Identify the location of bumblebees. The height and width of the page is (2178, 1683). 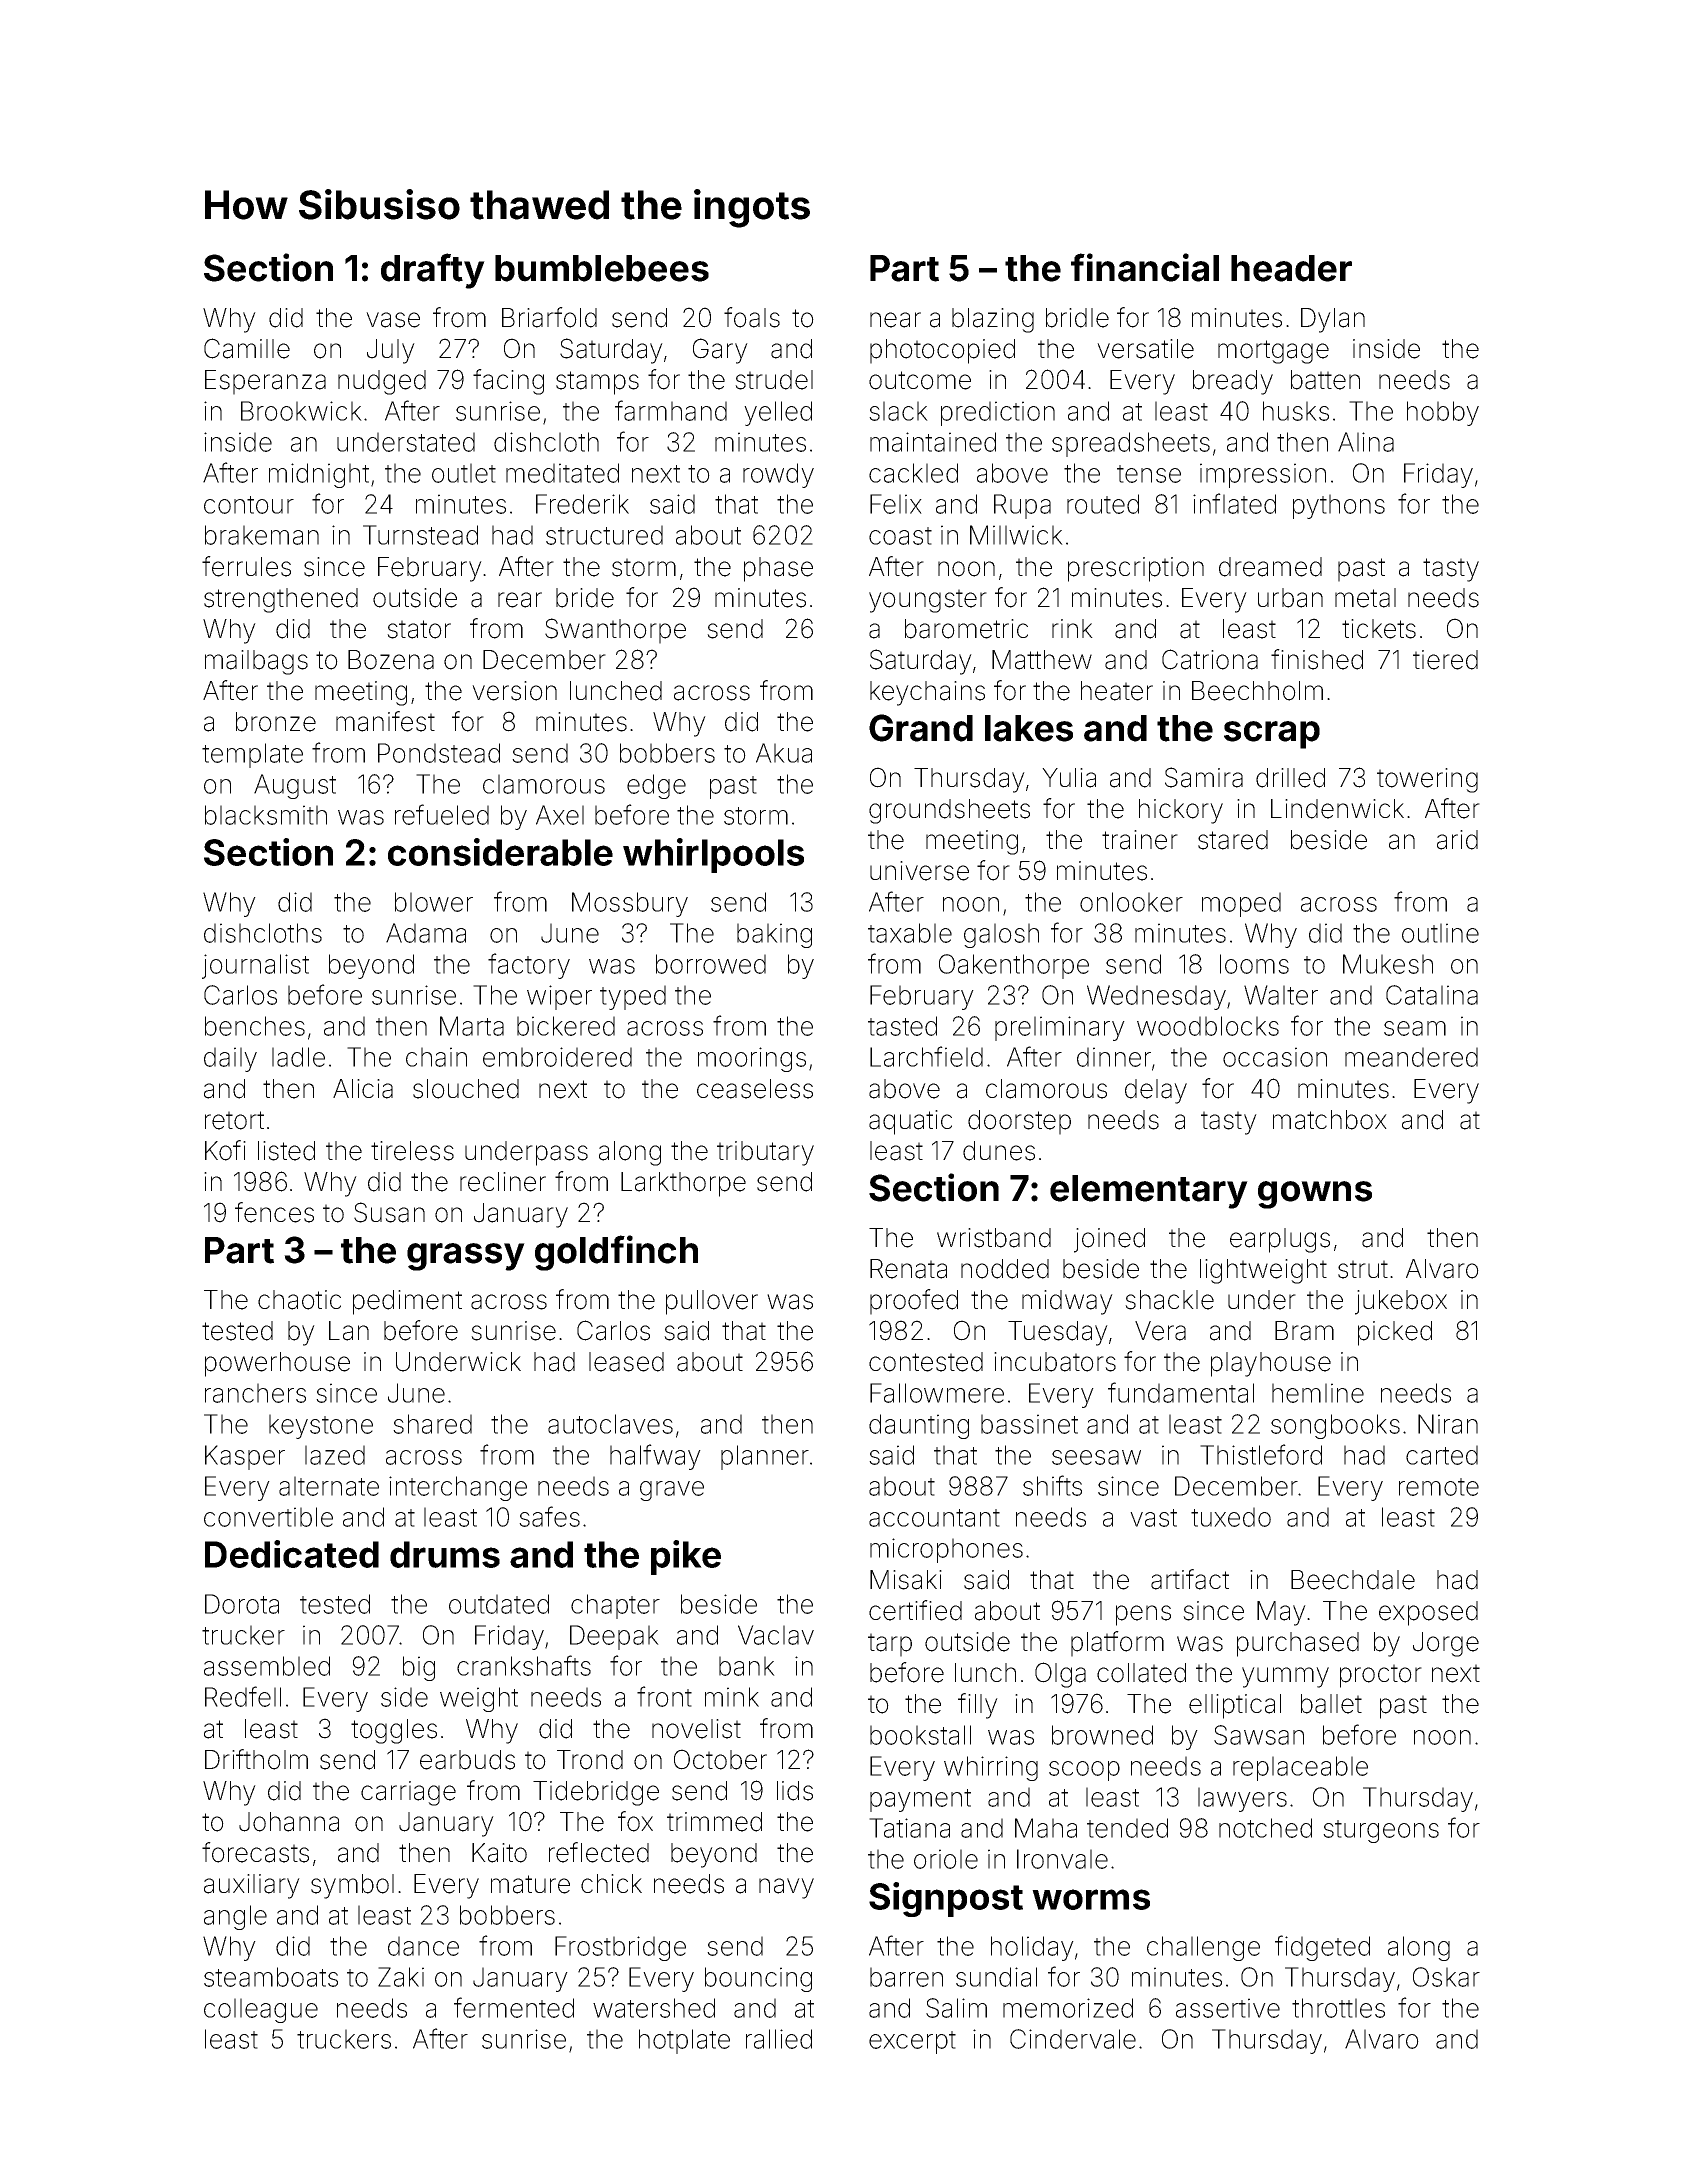
(602, 268).
